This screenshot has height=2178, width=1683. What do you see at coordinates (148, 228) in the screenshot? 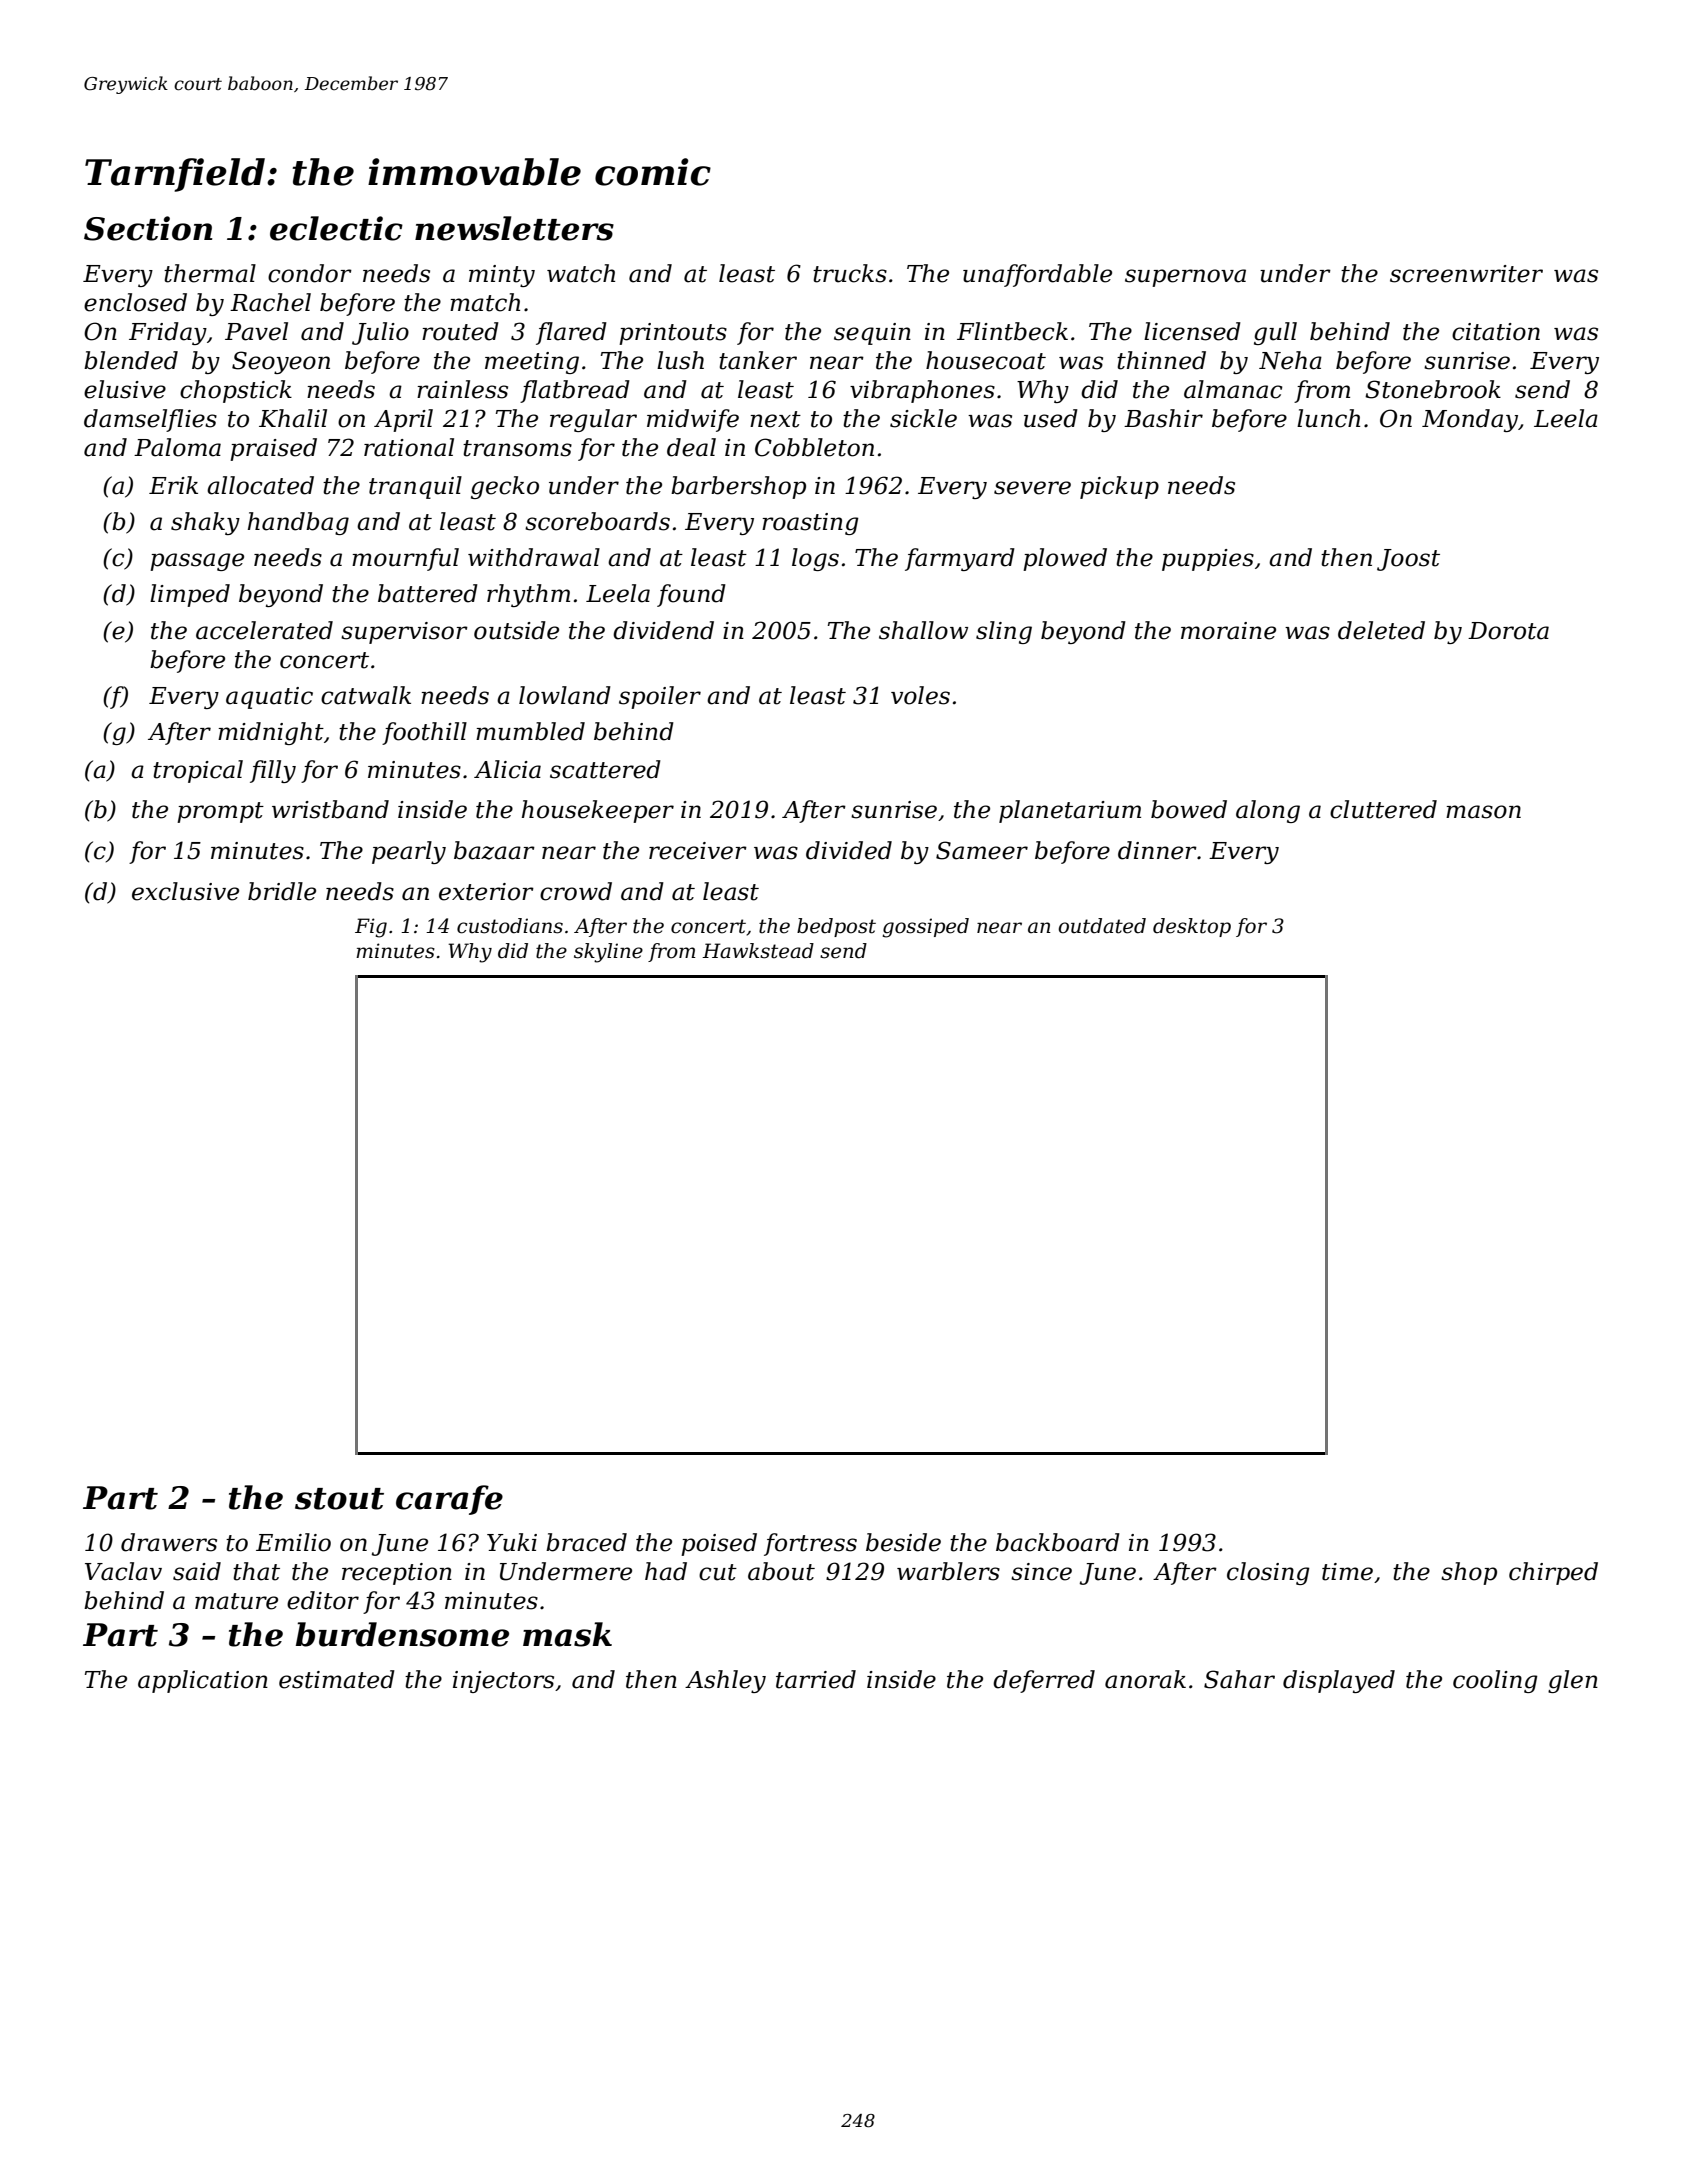
I see `Section` at bounding box center [148, 228].
